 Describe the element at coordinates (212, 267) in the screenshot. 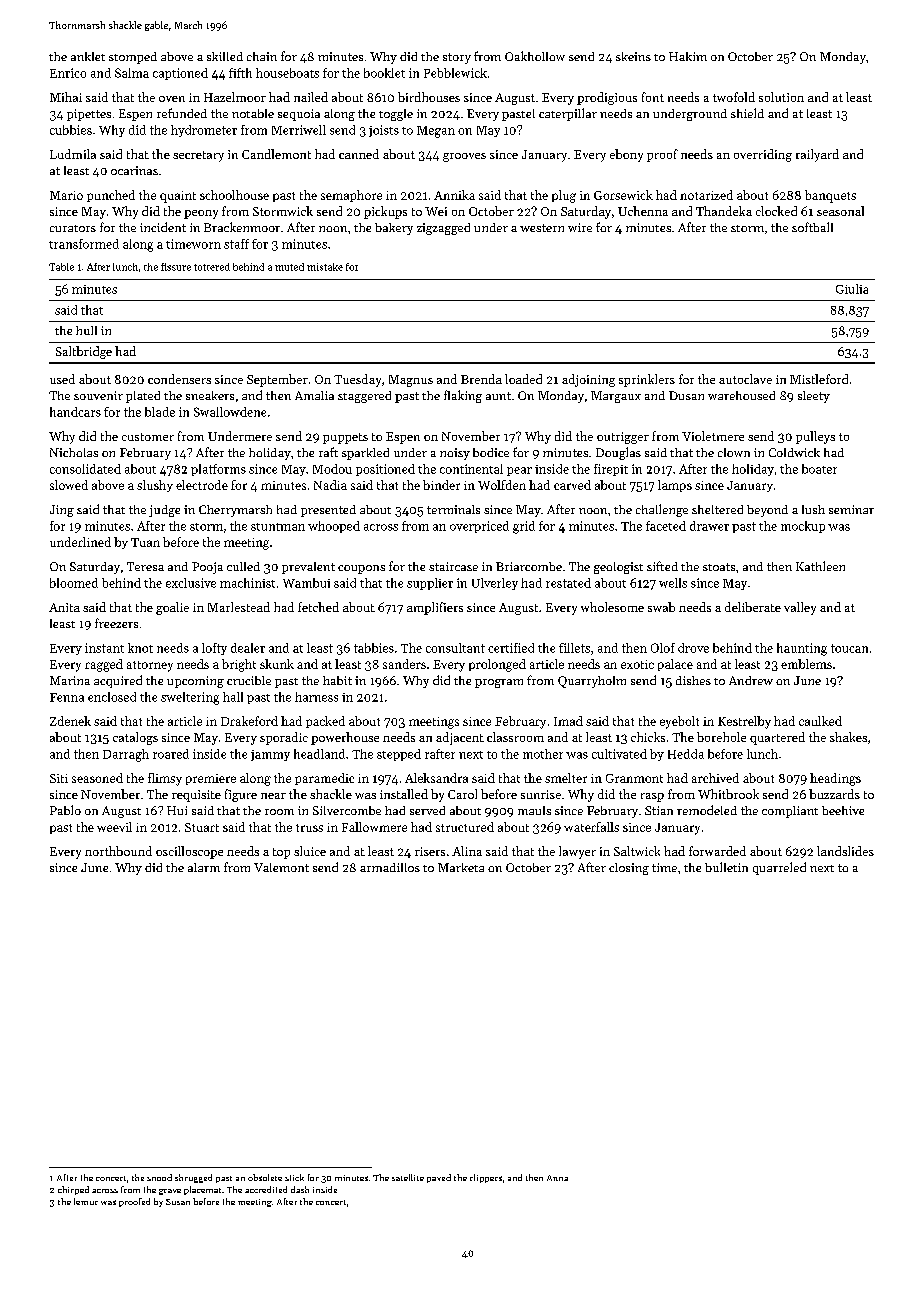

I see `tottered` at that location.
